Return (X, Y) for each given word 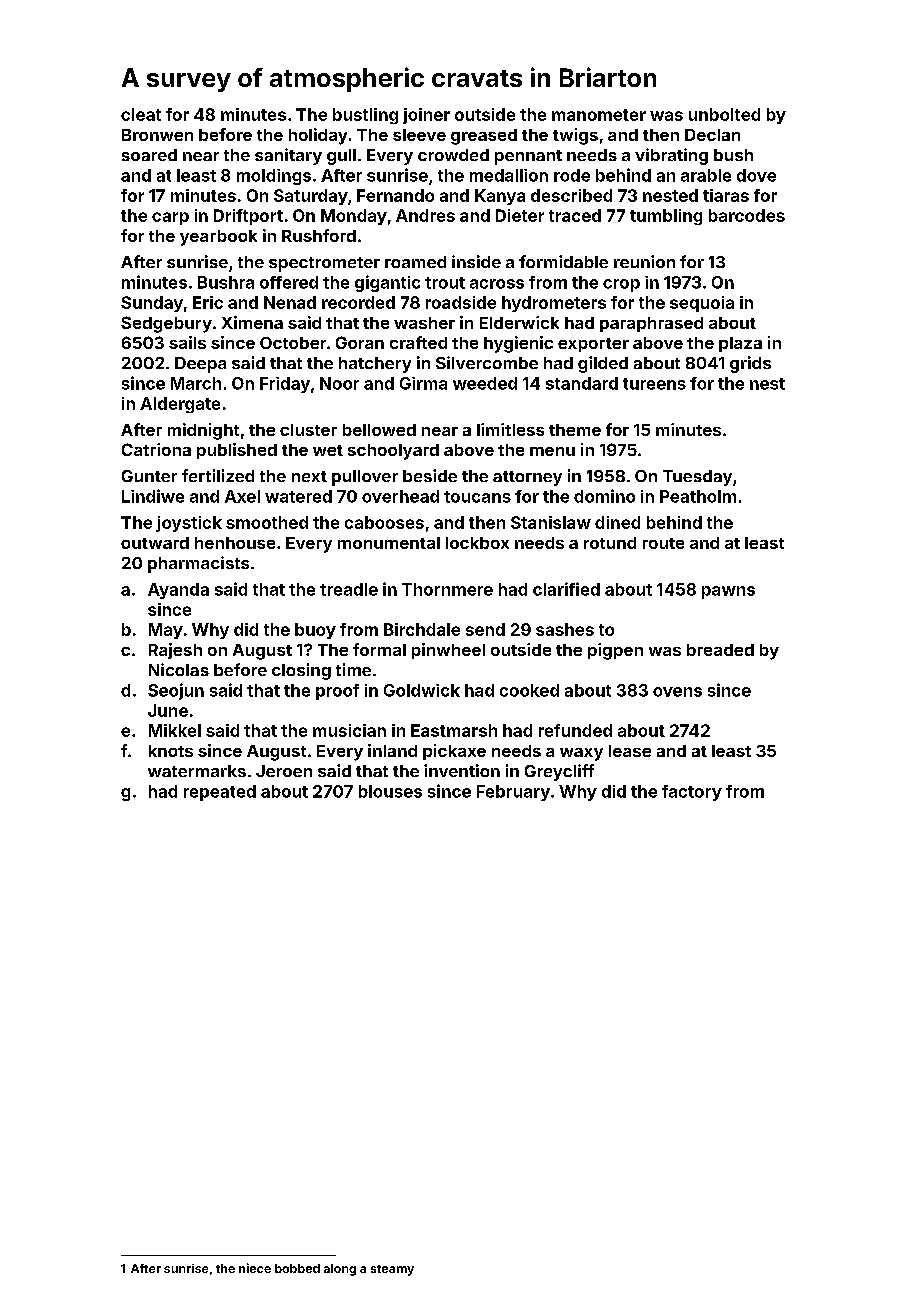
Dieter (520, 215)
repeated (220, 793)
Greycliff (559, 772)
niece (255, 1268)
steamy (392, 1270)
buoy (315, 631)
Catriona (156, 449)
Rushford (319, 235)
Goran (360, 342)
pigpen (615, 651)
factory (692, 793)
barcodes (747, 215)
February (513, 793)
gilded (603, 364)
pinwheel (448, 651)
